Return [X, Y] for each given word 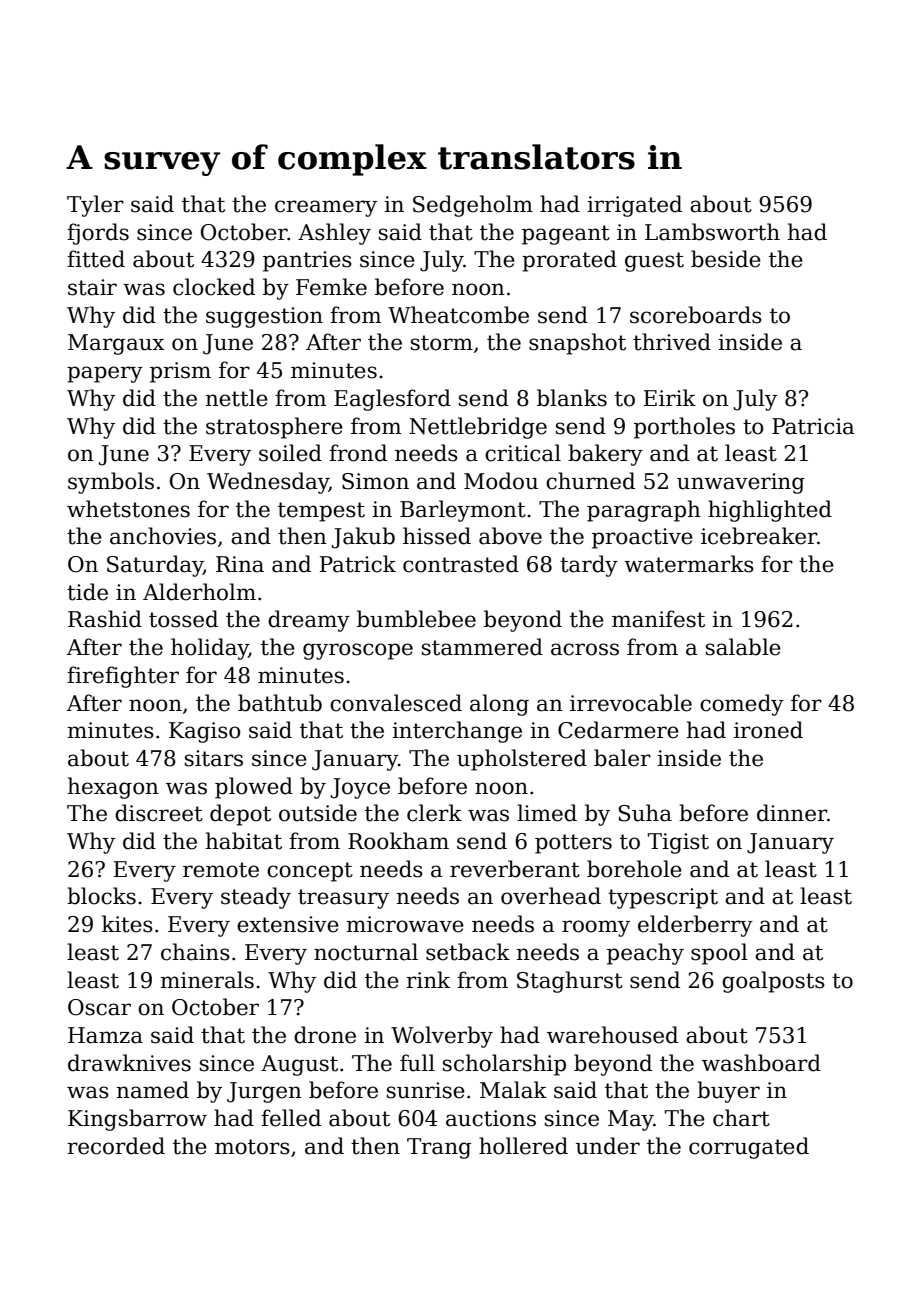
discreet [159, 813]
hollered [523, 1146]
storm [442, 343]
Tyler [95, 206]
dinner [792, 813]
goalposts [773, 982]
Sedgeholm [473, 206]
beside [726, 259]
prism [180, 372]
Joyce [360, 788]
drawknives [129, 1063]
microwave [405, 924]
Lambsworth [712, 232]
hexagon [113, 788]
